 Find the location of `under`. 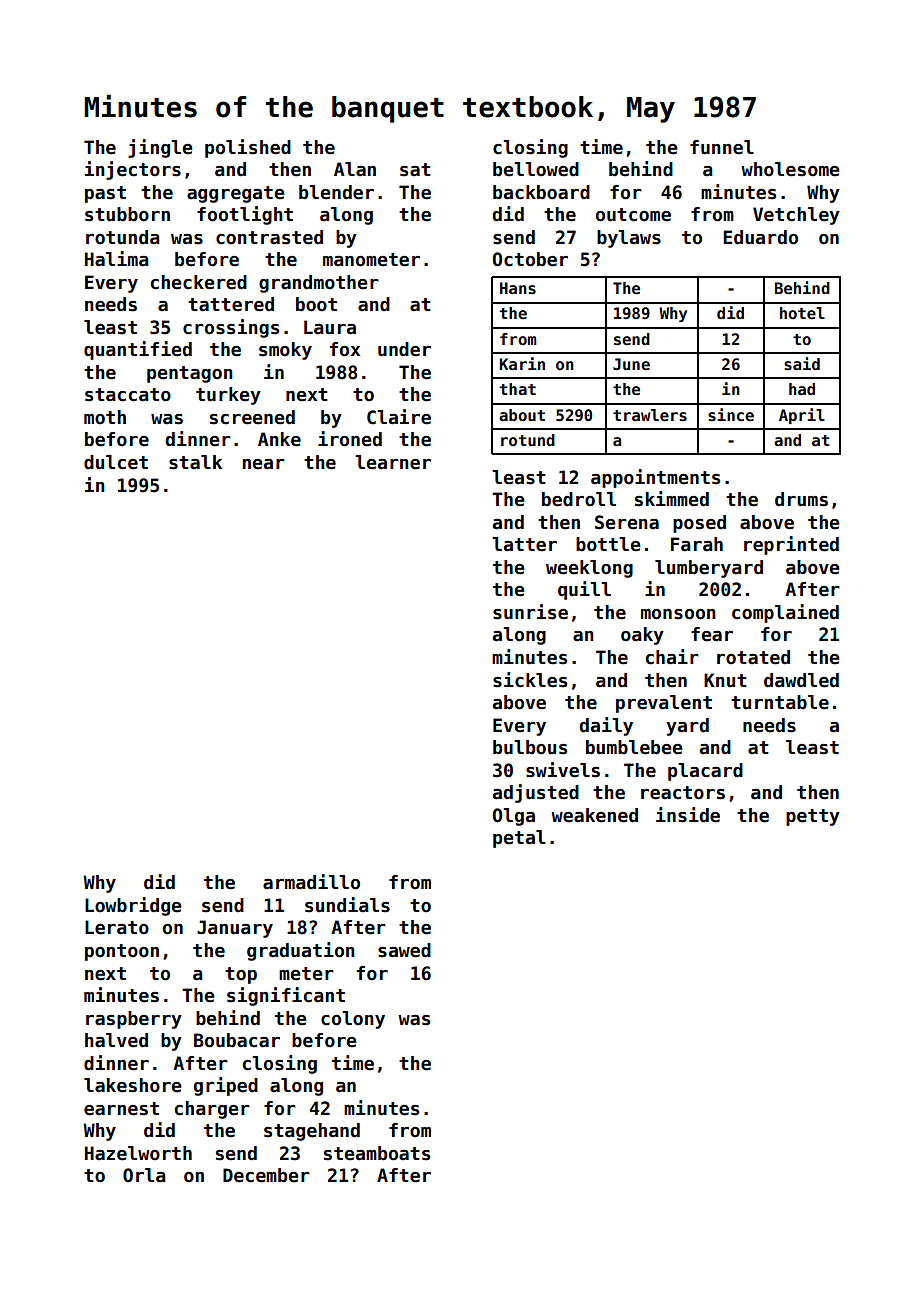

under is located at coordinates (404, 349).
